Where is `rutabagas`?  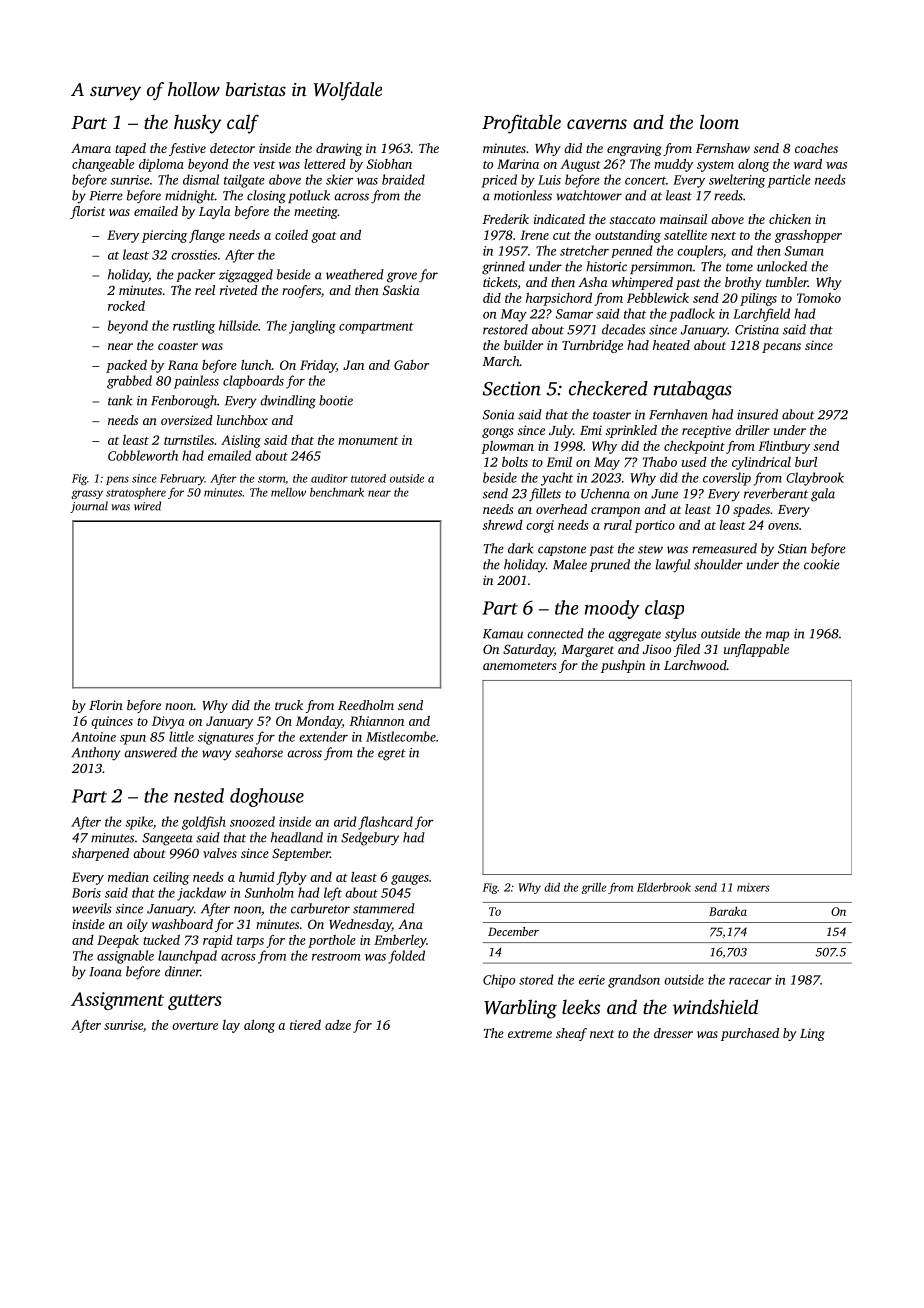
rutabagas is located at coordinates (693, 390).
